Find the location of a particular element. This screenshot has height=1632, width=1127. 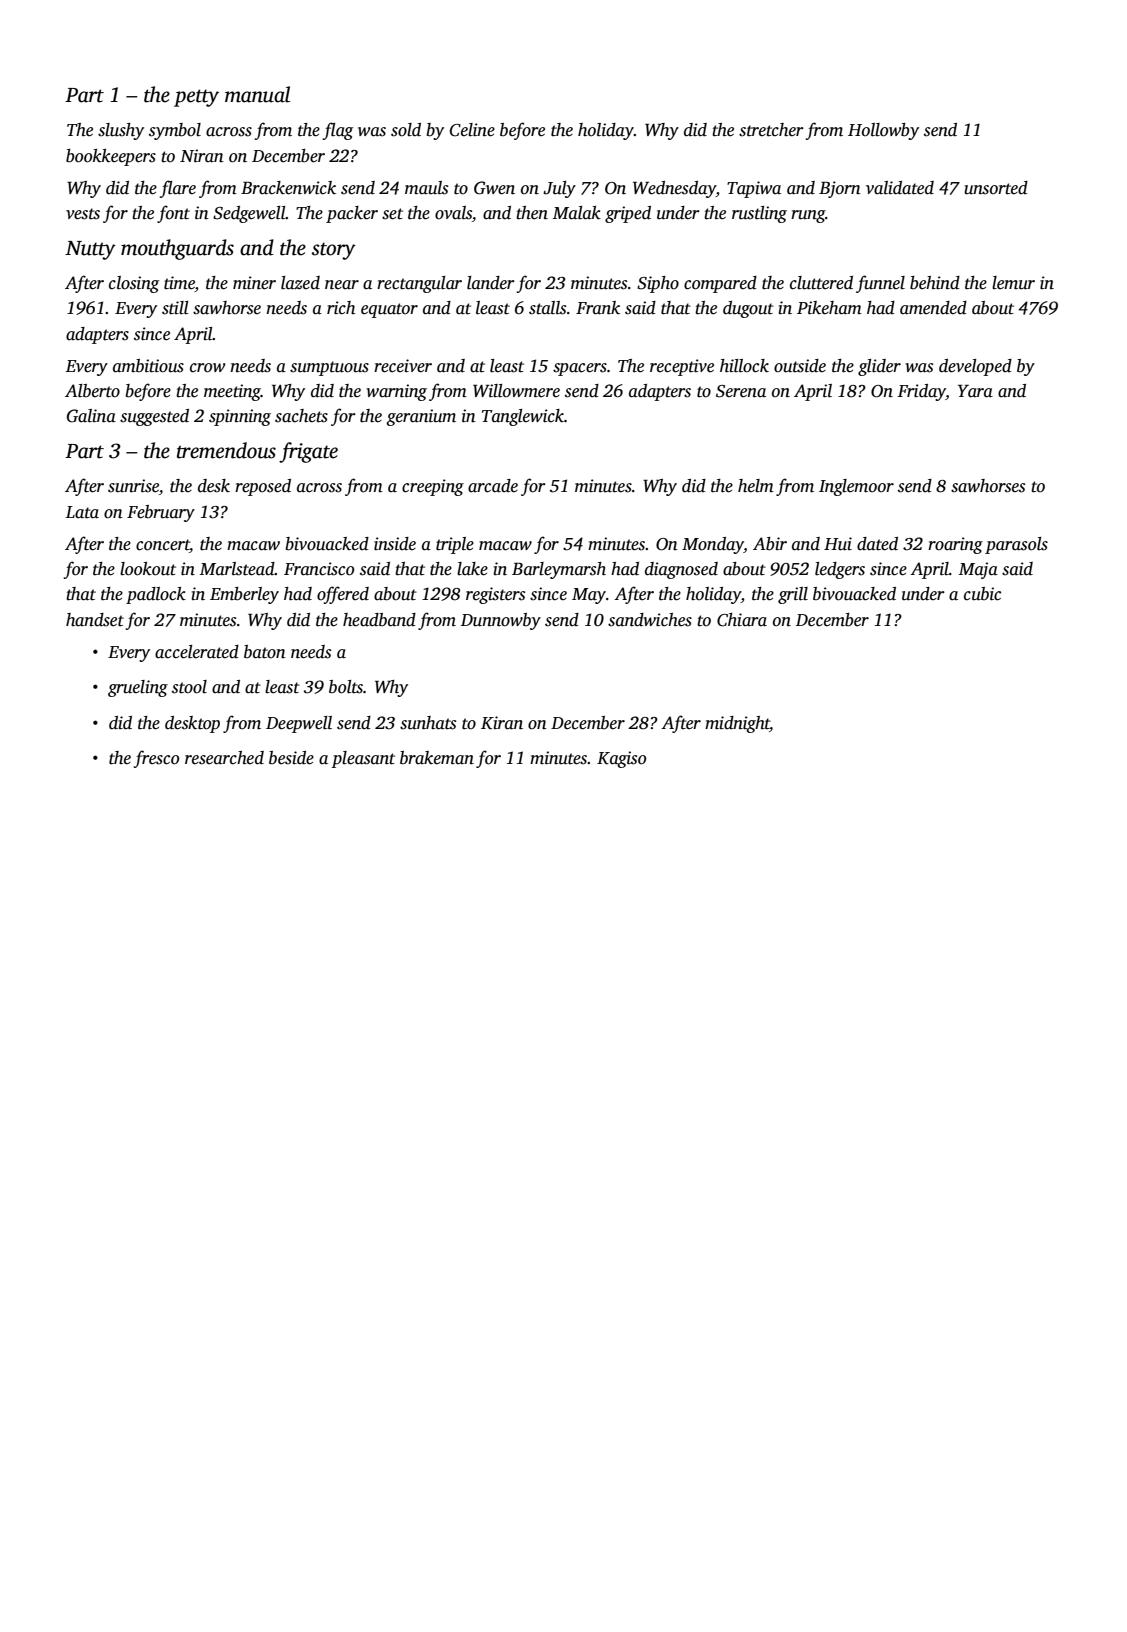

Chiara is located at coordinates (742, 620).
